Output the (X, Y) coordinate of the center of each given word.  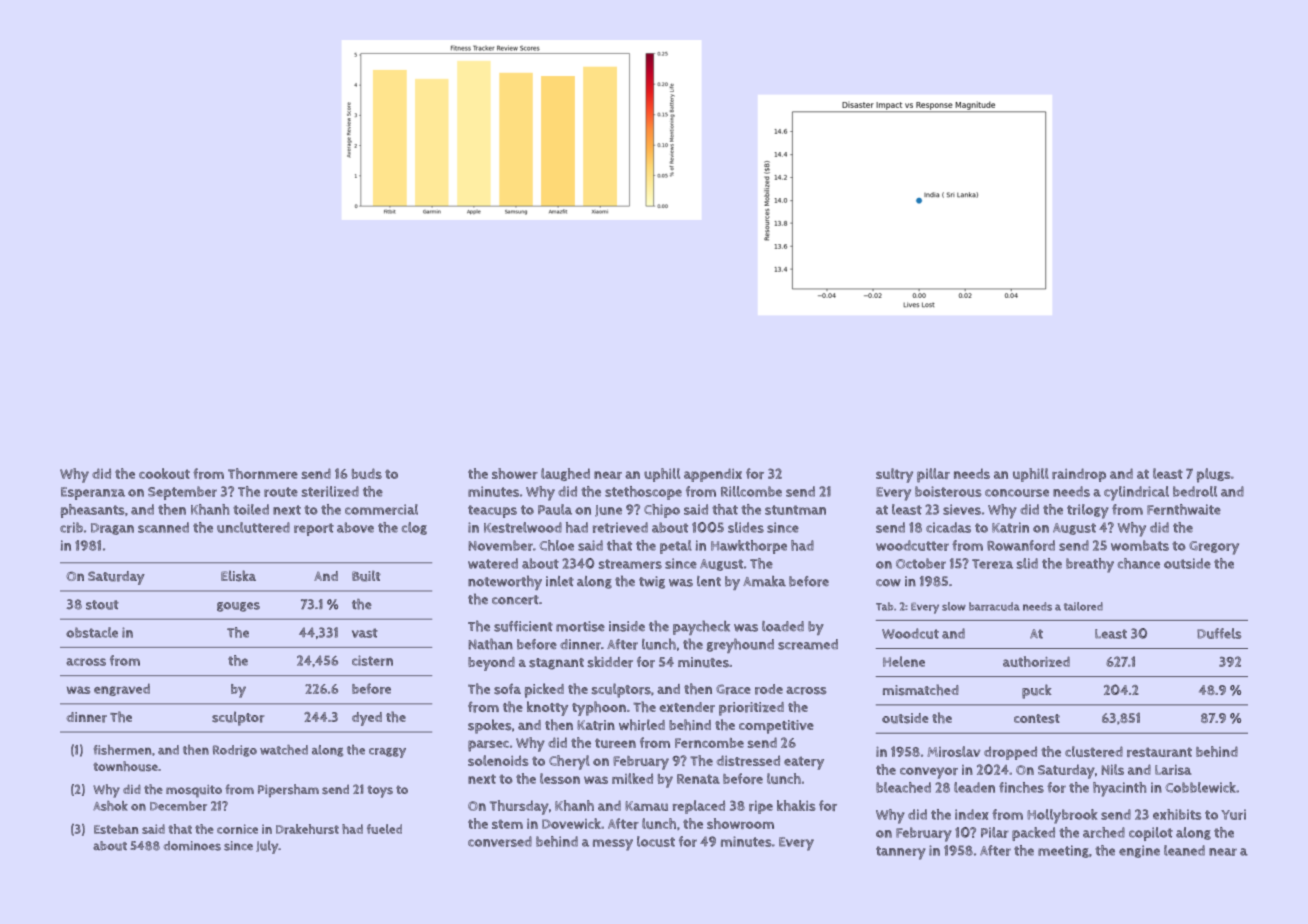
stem (507, 824)
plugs (1214, 475)
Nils (1112, 769)
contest (1037, 719)
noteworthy (505, 582)
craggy (387, 753)
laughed (565, 474)
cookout (164, 473)
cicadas (948, 527)
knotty (547, 708)
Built (366, 576)
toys (380, 791)
